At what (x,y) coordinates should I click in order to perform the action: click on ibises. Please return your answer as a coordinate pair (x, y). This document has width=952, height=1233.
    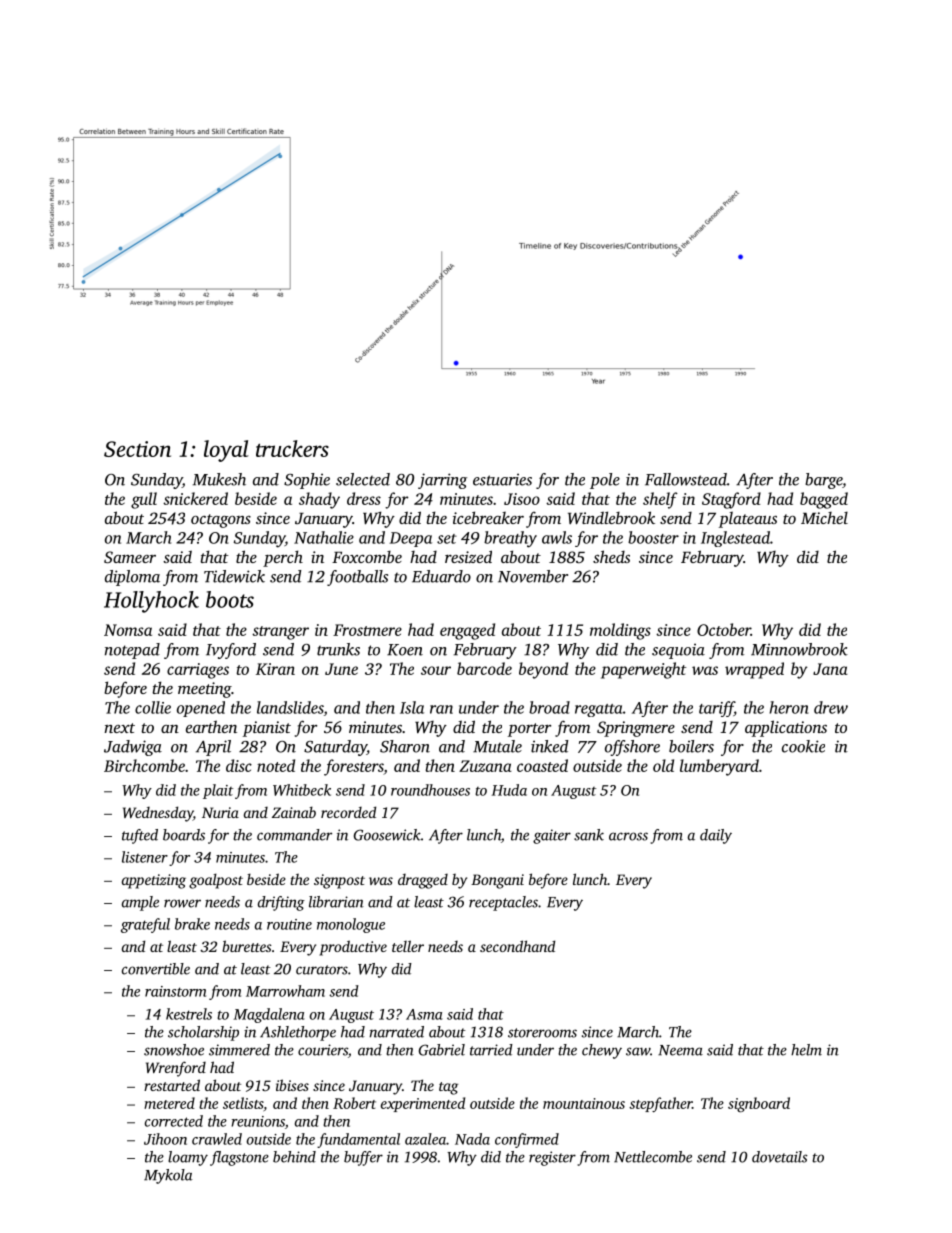
    Looking at the image, I should click on (292, 1085).
